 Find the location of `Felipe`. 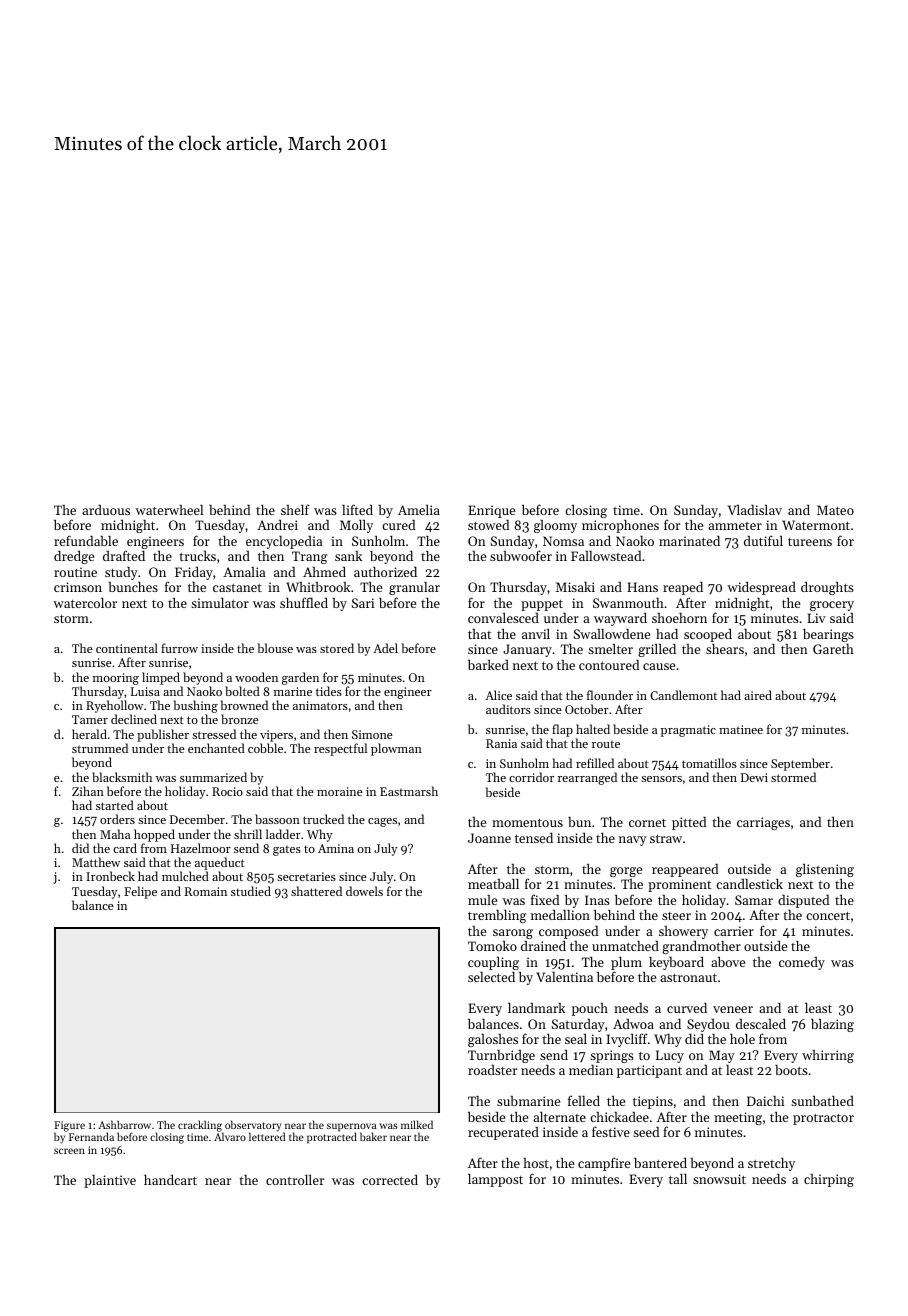

Felipe is located at coordinates (140, 892).
